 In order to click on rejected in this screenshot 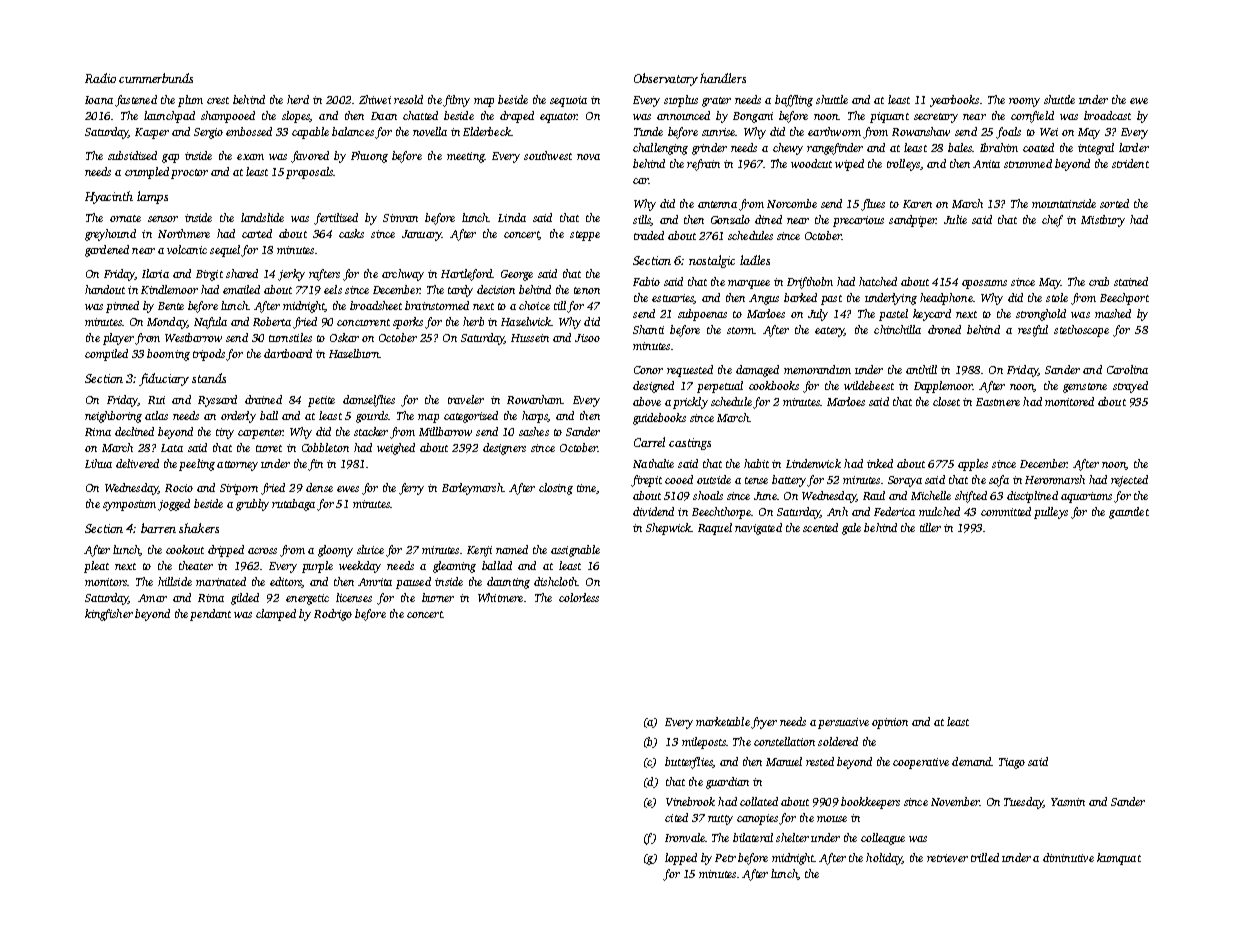, I will do `click(1129, 481)`.
